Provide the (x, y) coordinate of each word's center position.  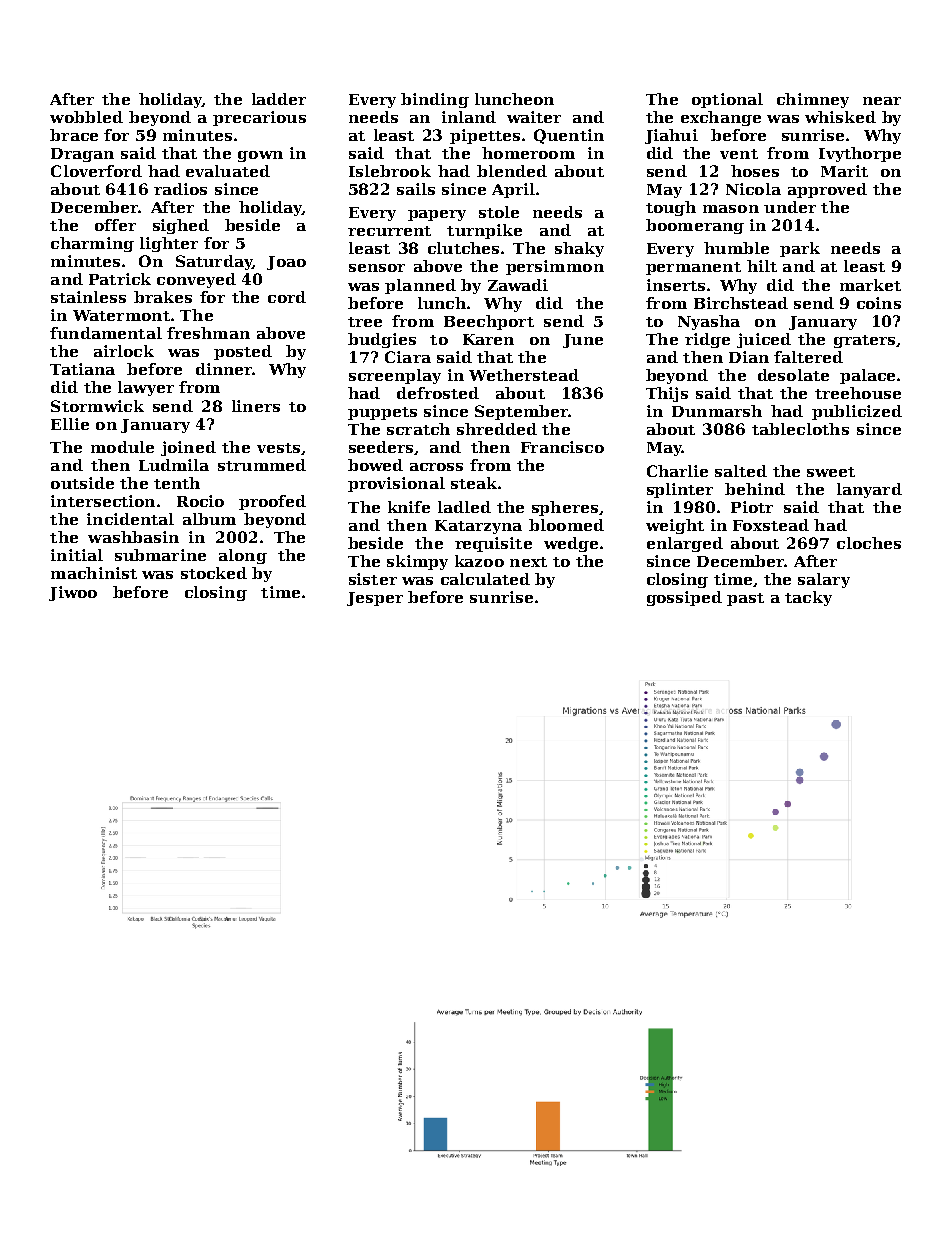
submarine (160, 555)
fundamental (106, 333)
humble (736, 248)
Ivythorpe (860, 154)
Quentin (569, 136)
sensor (377, 268)
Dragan (82, 155)
